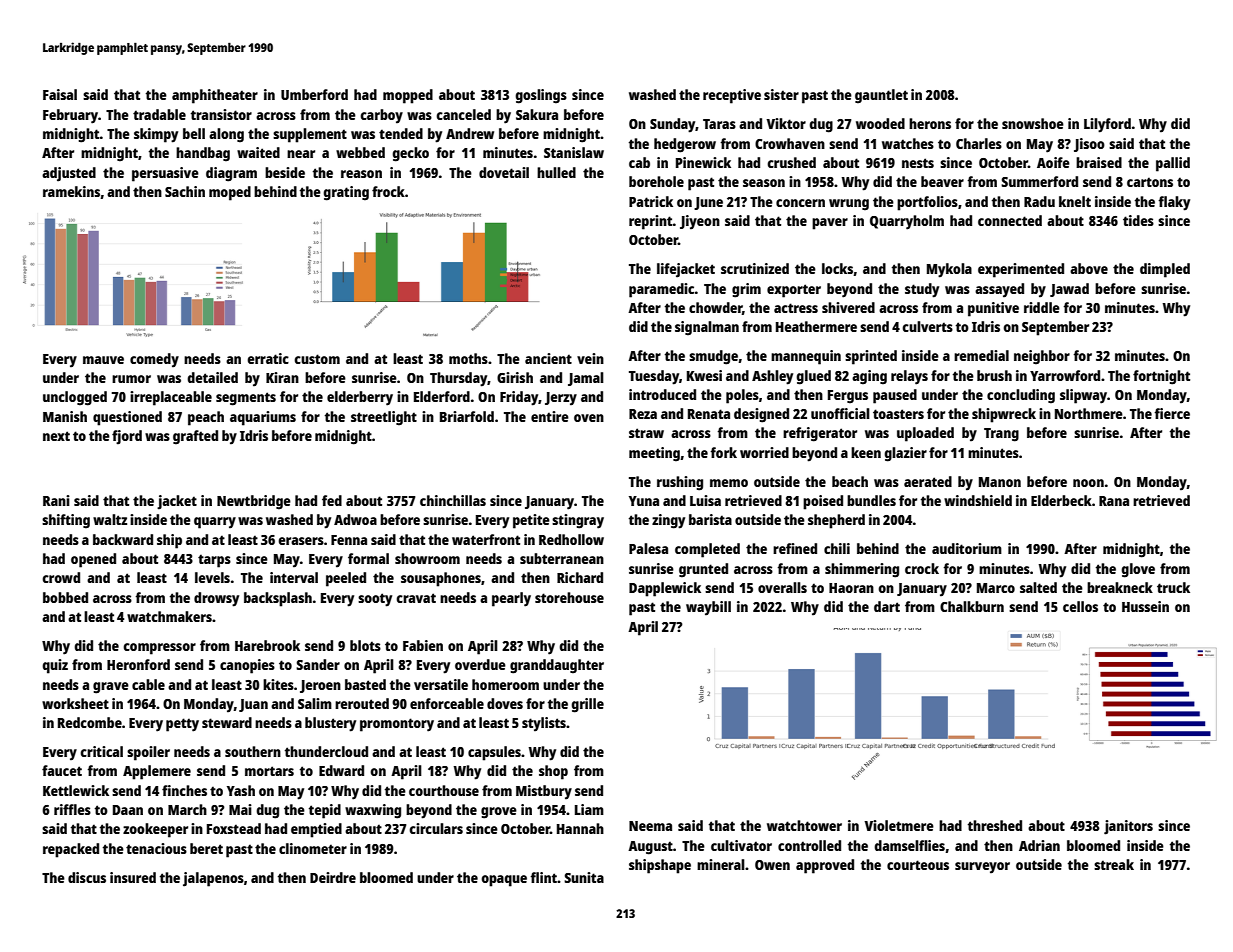 This screenshot has width=1233, height=952. What do you see at coordinates (1128, 827) in the screenshot?
I see `janitors` at bounding box center [1128, 827].
